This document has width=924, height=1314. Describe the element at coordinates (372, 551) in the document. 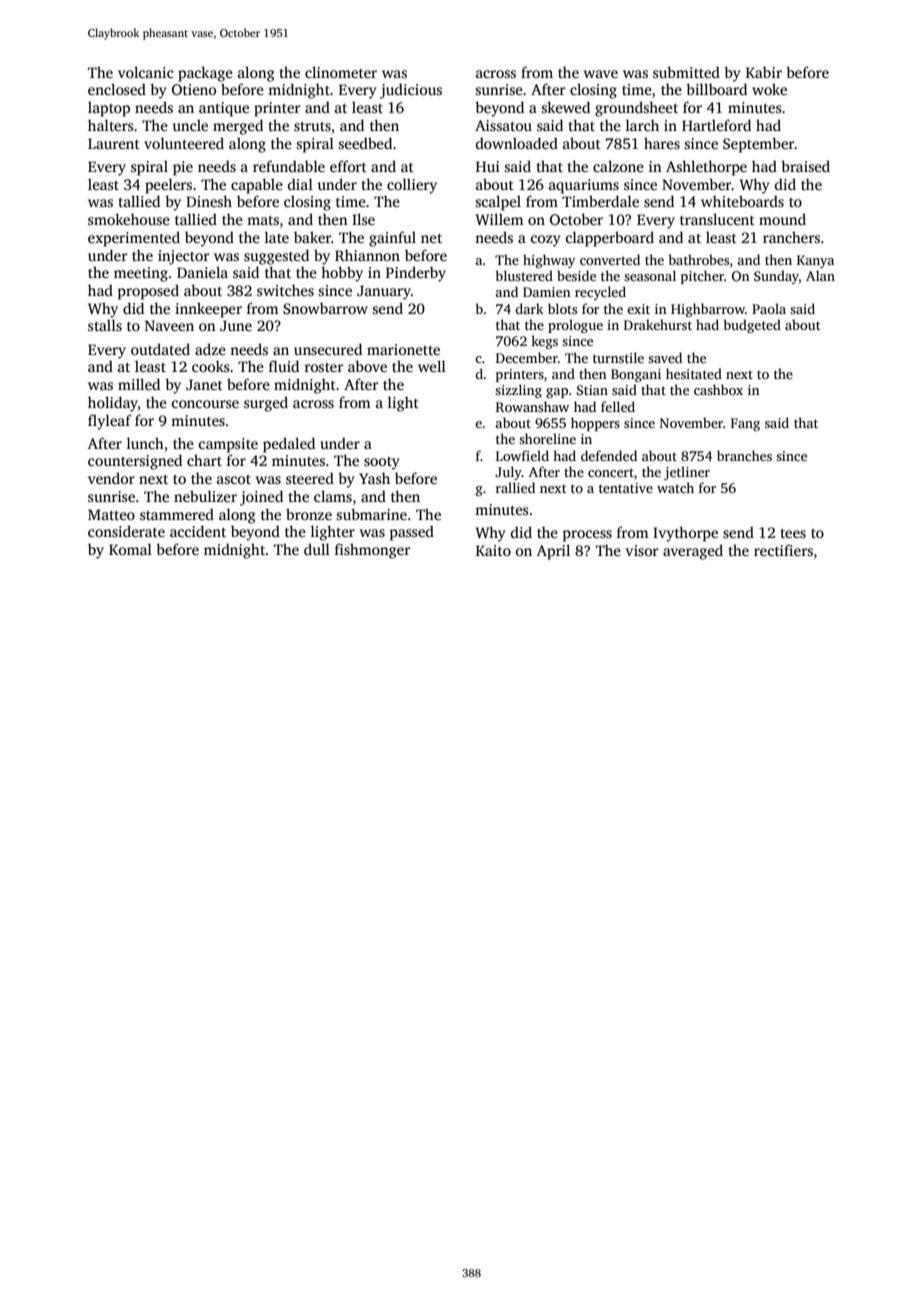

I see `fishmonger` at that location.
